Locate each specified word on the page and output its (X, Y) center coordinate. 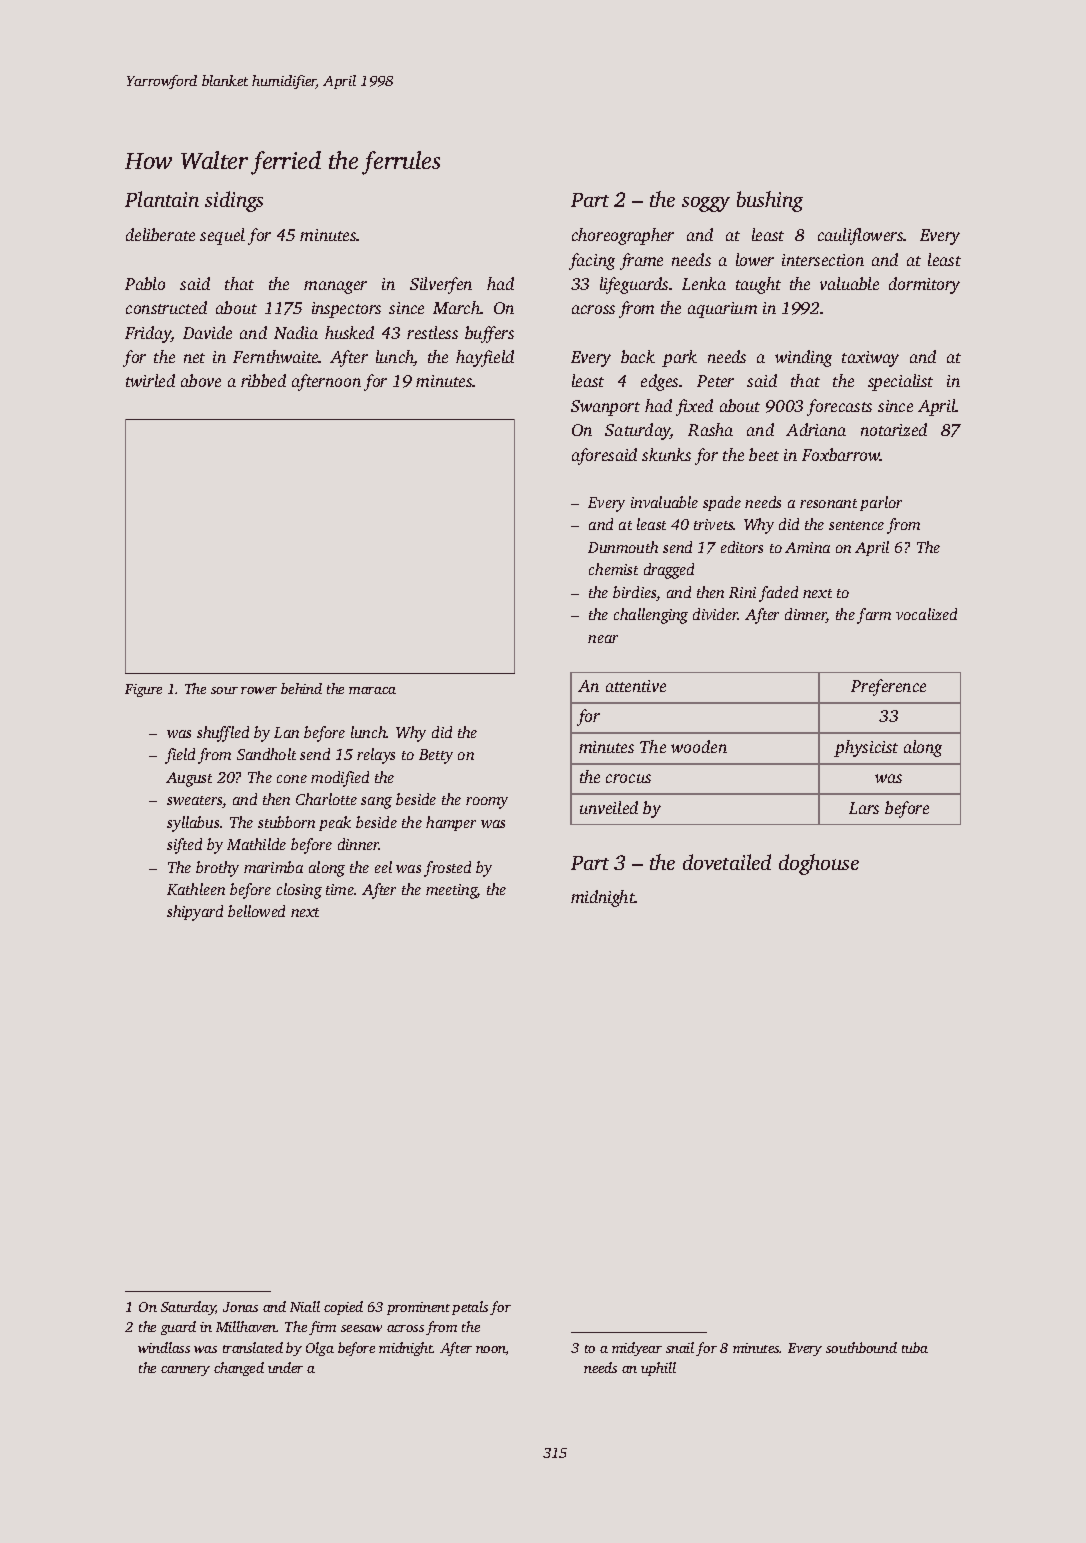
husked (349, 332)
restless (432, 332)
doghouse (819, 864)
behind (301, 688)
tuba (915, 1347)
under (285, 1367)
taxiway (870, 359)
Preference (888, 687)
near (603, 639)
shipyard (195, 913)
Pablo (145, 283)
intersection (823, 260)
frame (641, 261)
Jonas (240, 1307)
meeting (451, 891)
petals (470, 1308)
